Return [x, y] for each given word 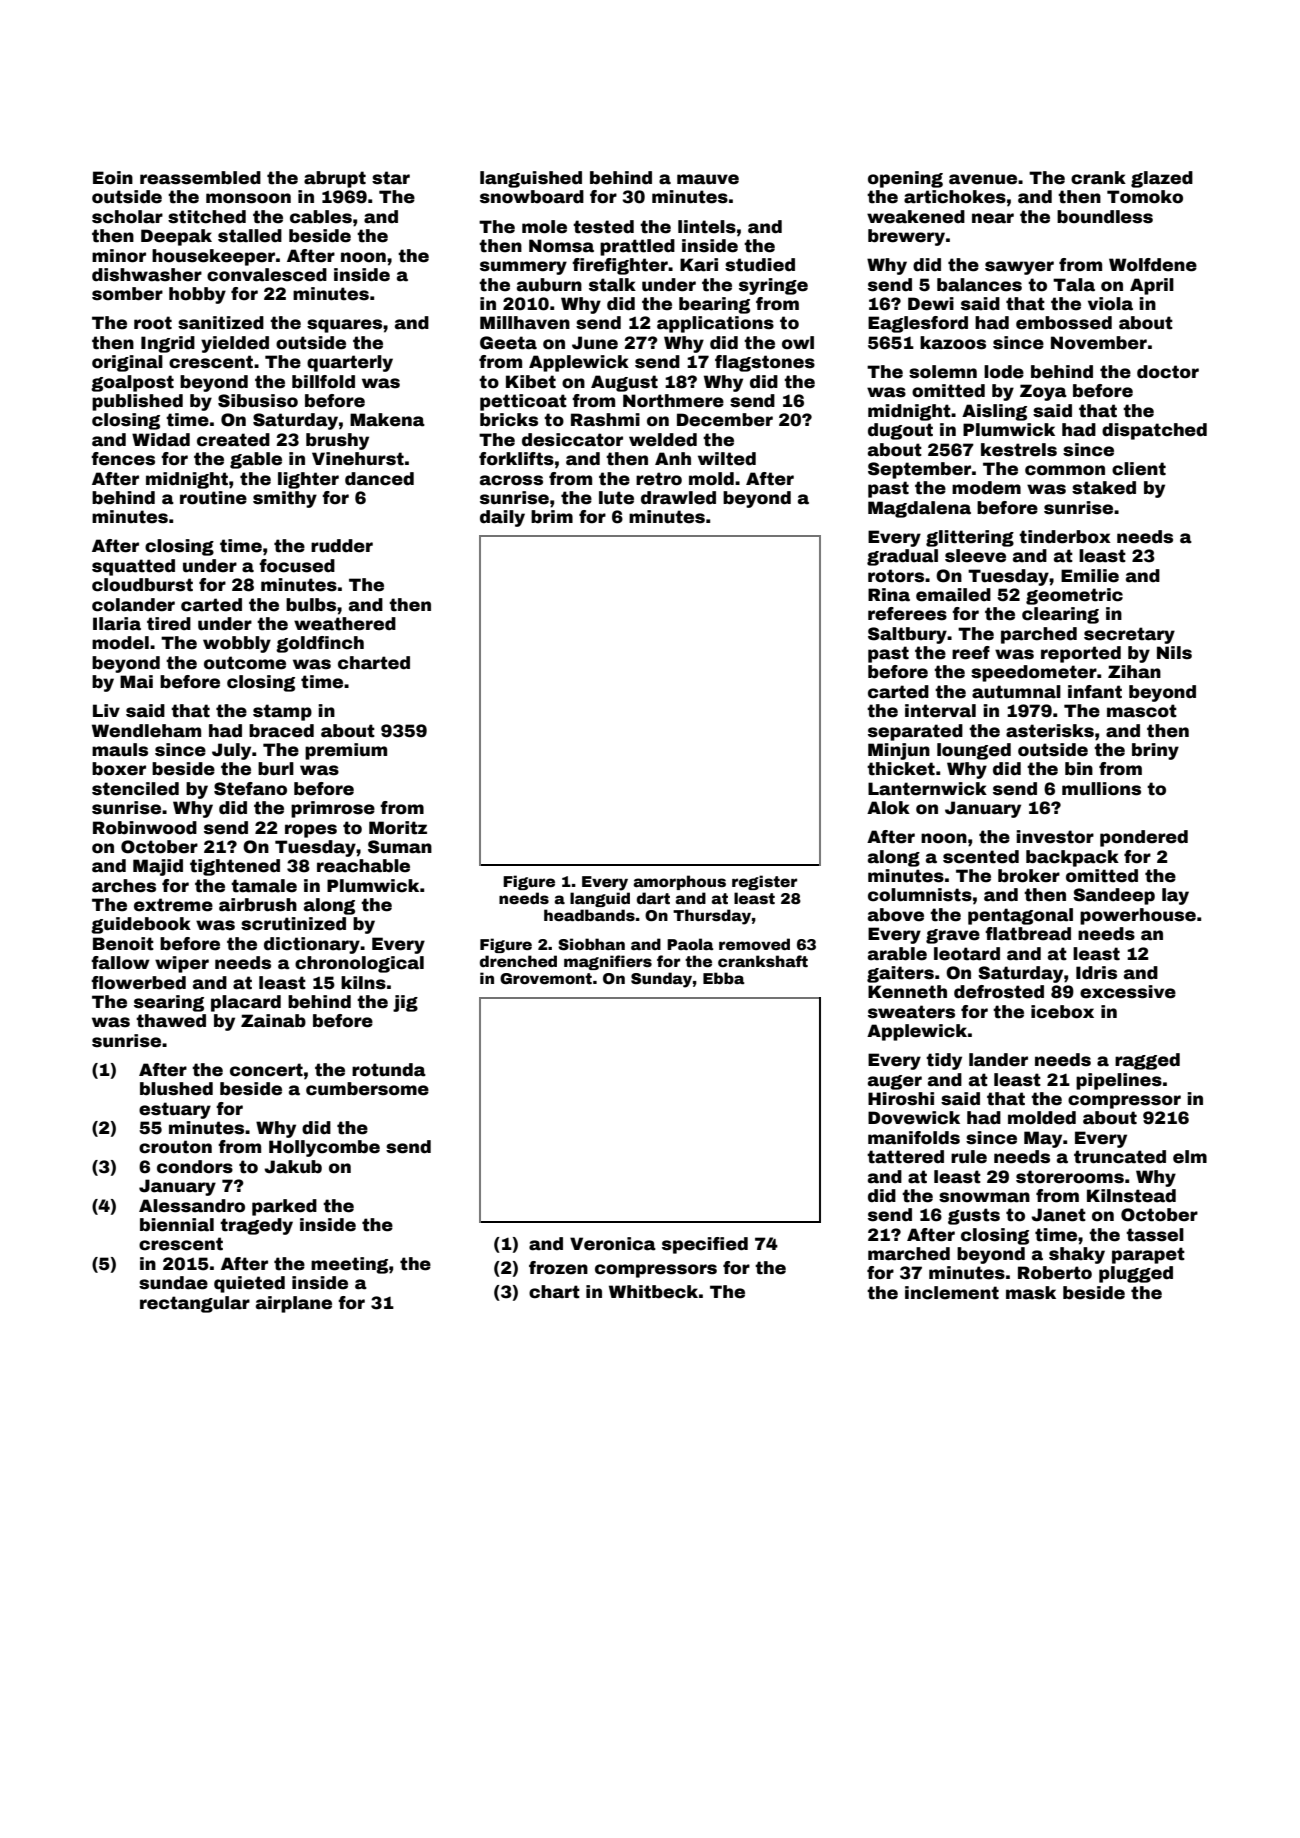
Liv [106, 710]
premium [346, 751]
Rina [889, 595]
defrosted [999, 992]
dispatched [1154, 431]
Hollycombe [324, 1148]
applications [715, 324]
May [1043, 1139]
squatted [133, 567]
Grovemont [546, 978]
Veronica [613, 1244]
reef [971, 653]
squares [344, 326]
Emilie [1090, 576]
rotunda [389, 1070]
